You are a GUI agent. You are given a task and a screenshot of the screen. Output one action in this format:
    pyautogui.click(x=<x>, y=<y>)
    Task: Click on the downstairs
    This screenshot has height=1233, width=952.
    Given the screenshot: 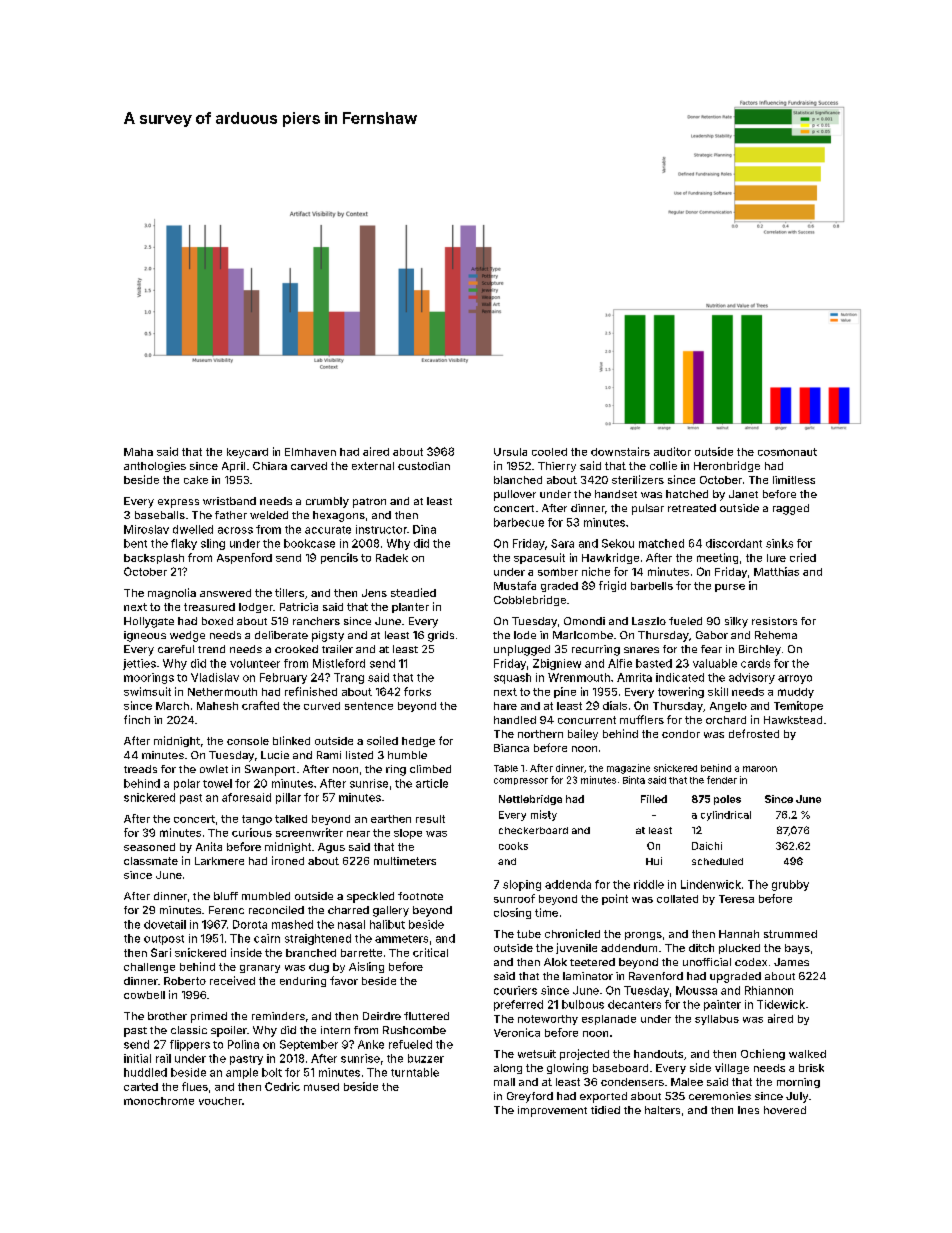 What is the action you would take?
    pyautogui.click(x=620, y=451)
